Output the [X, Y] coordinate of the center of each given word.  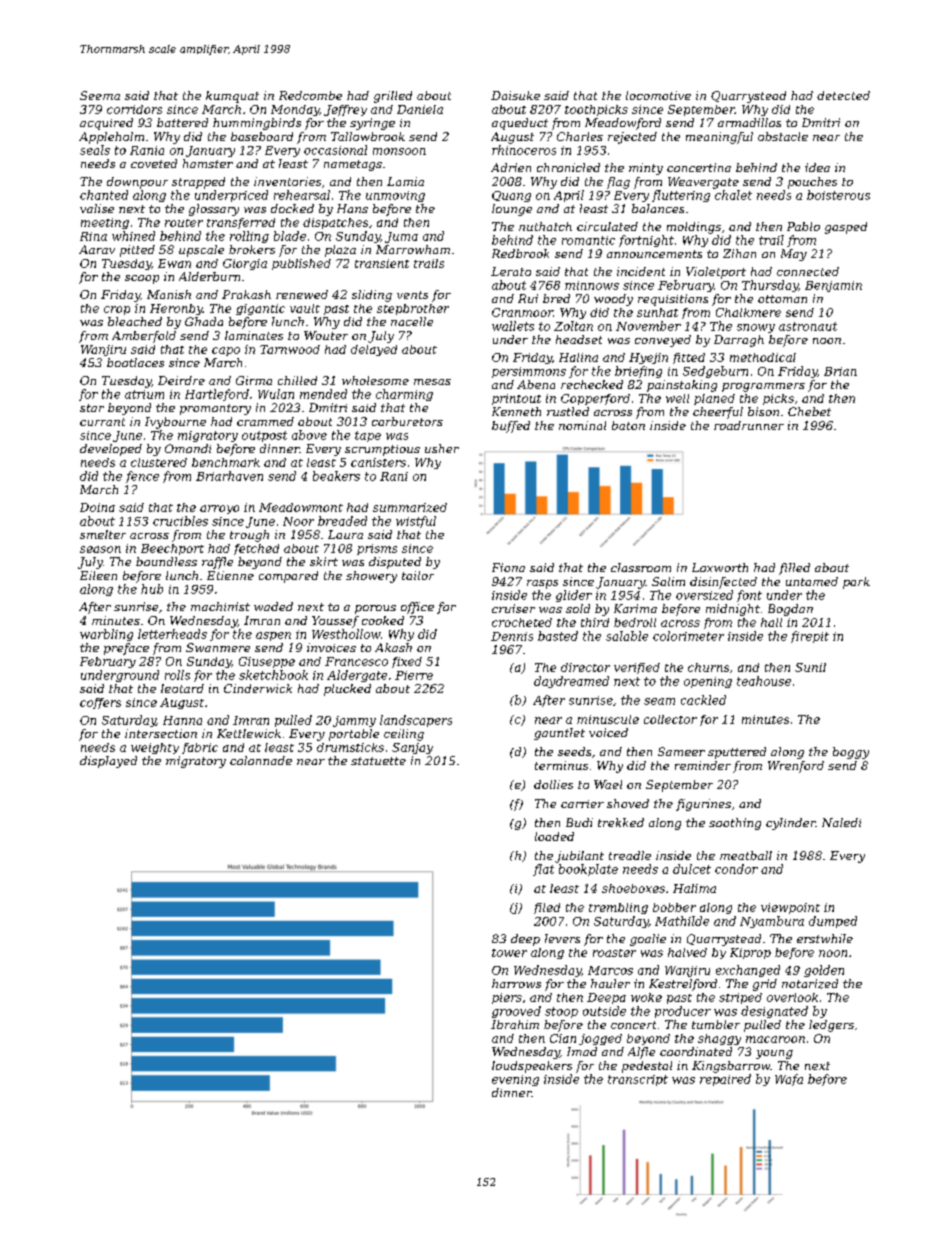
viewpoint [790, 908]
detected [843, 95]
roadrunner [749, 425]
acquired [106, 124]
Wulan [276, 394]
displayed [108, 762]
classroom [641, 567]
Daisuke [515, 95]
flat [543, 870]
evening [515, 1080]
